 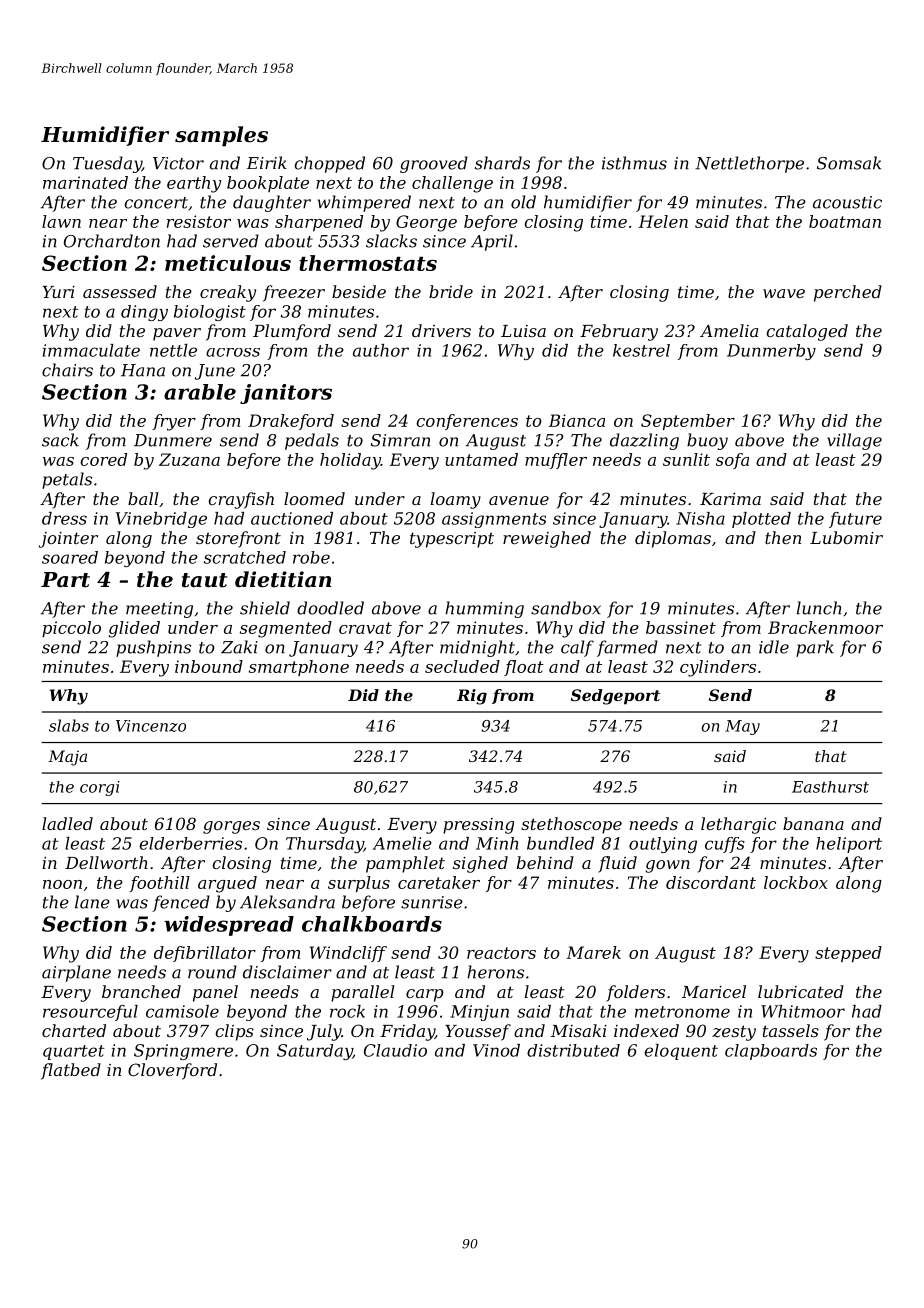 I want to click on George, so click(x=426, y=223).
